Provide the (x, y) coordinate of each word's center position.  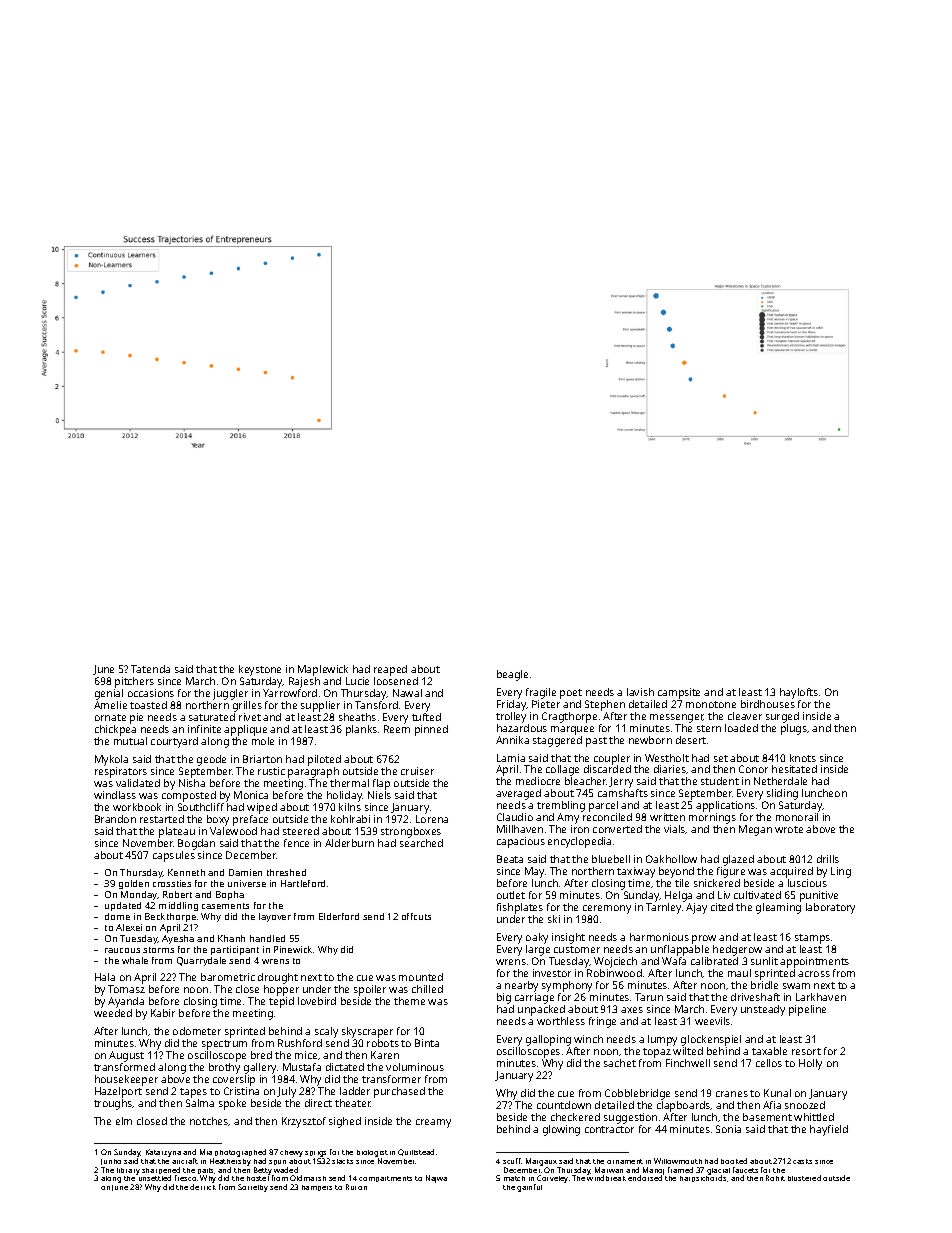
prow (704, 939)
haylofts (799, 693)
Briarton (262, 759)
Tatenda (150, 669)
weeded (113, 1013)
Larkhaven (821, 997)
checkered (575, 1117)
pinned (431, 730)
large (538, 950)
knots (803, 758)
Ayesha (178, 939)
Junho (111, 1162)
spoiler (370, 990)
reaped (390, 670)
